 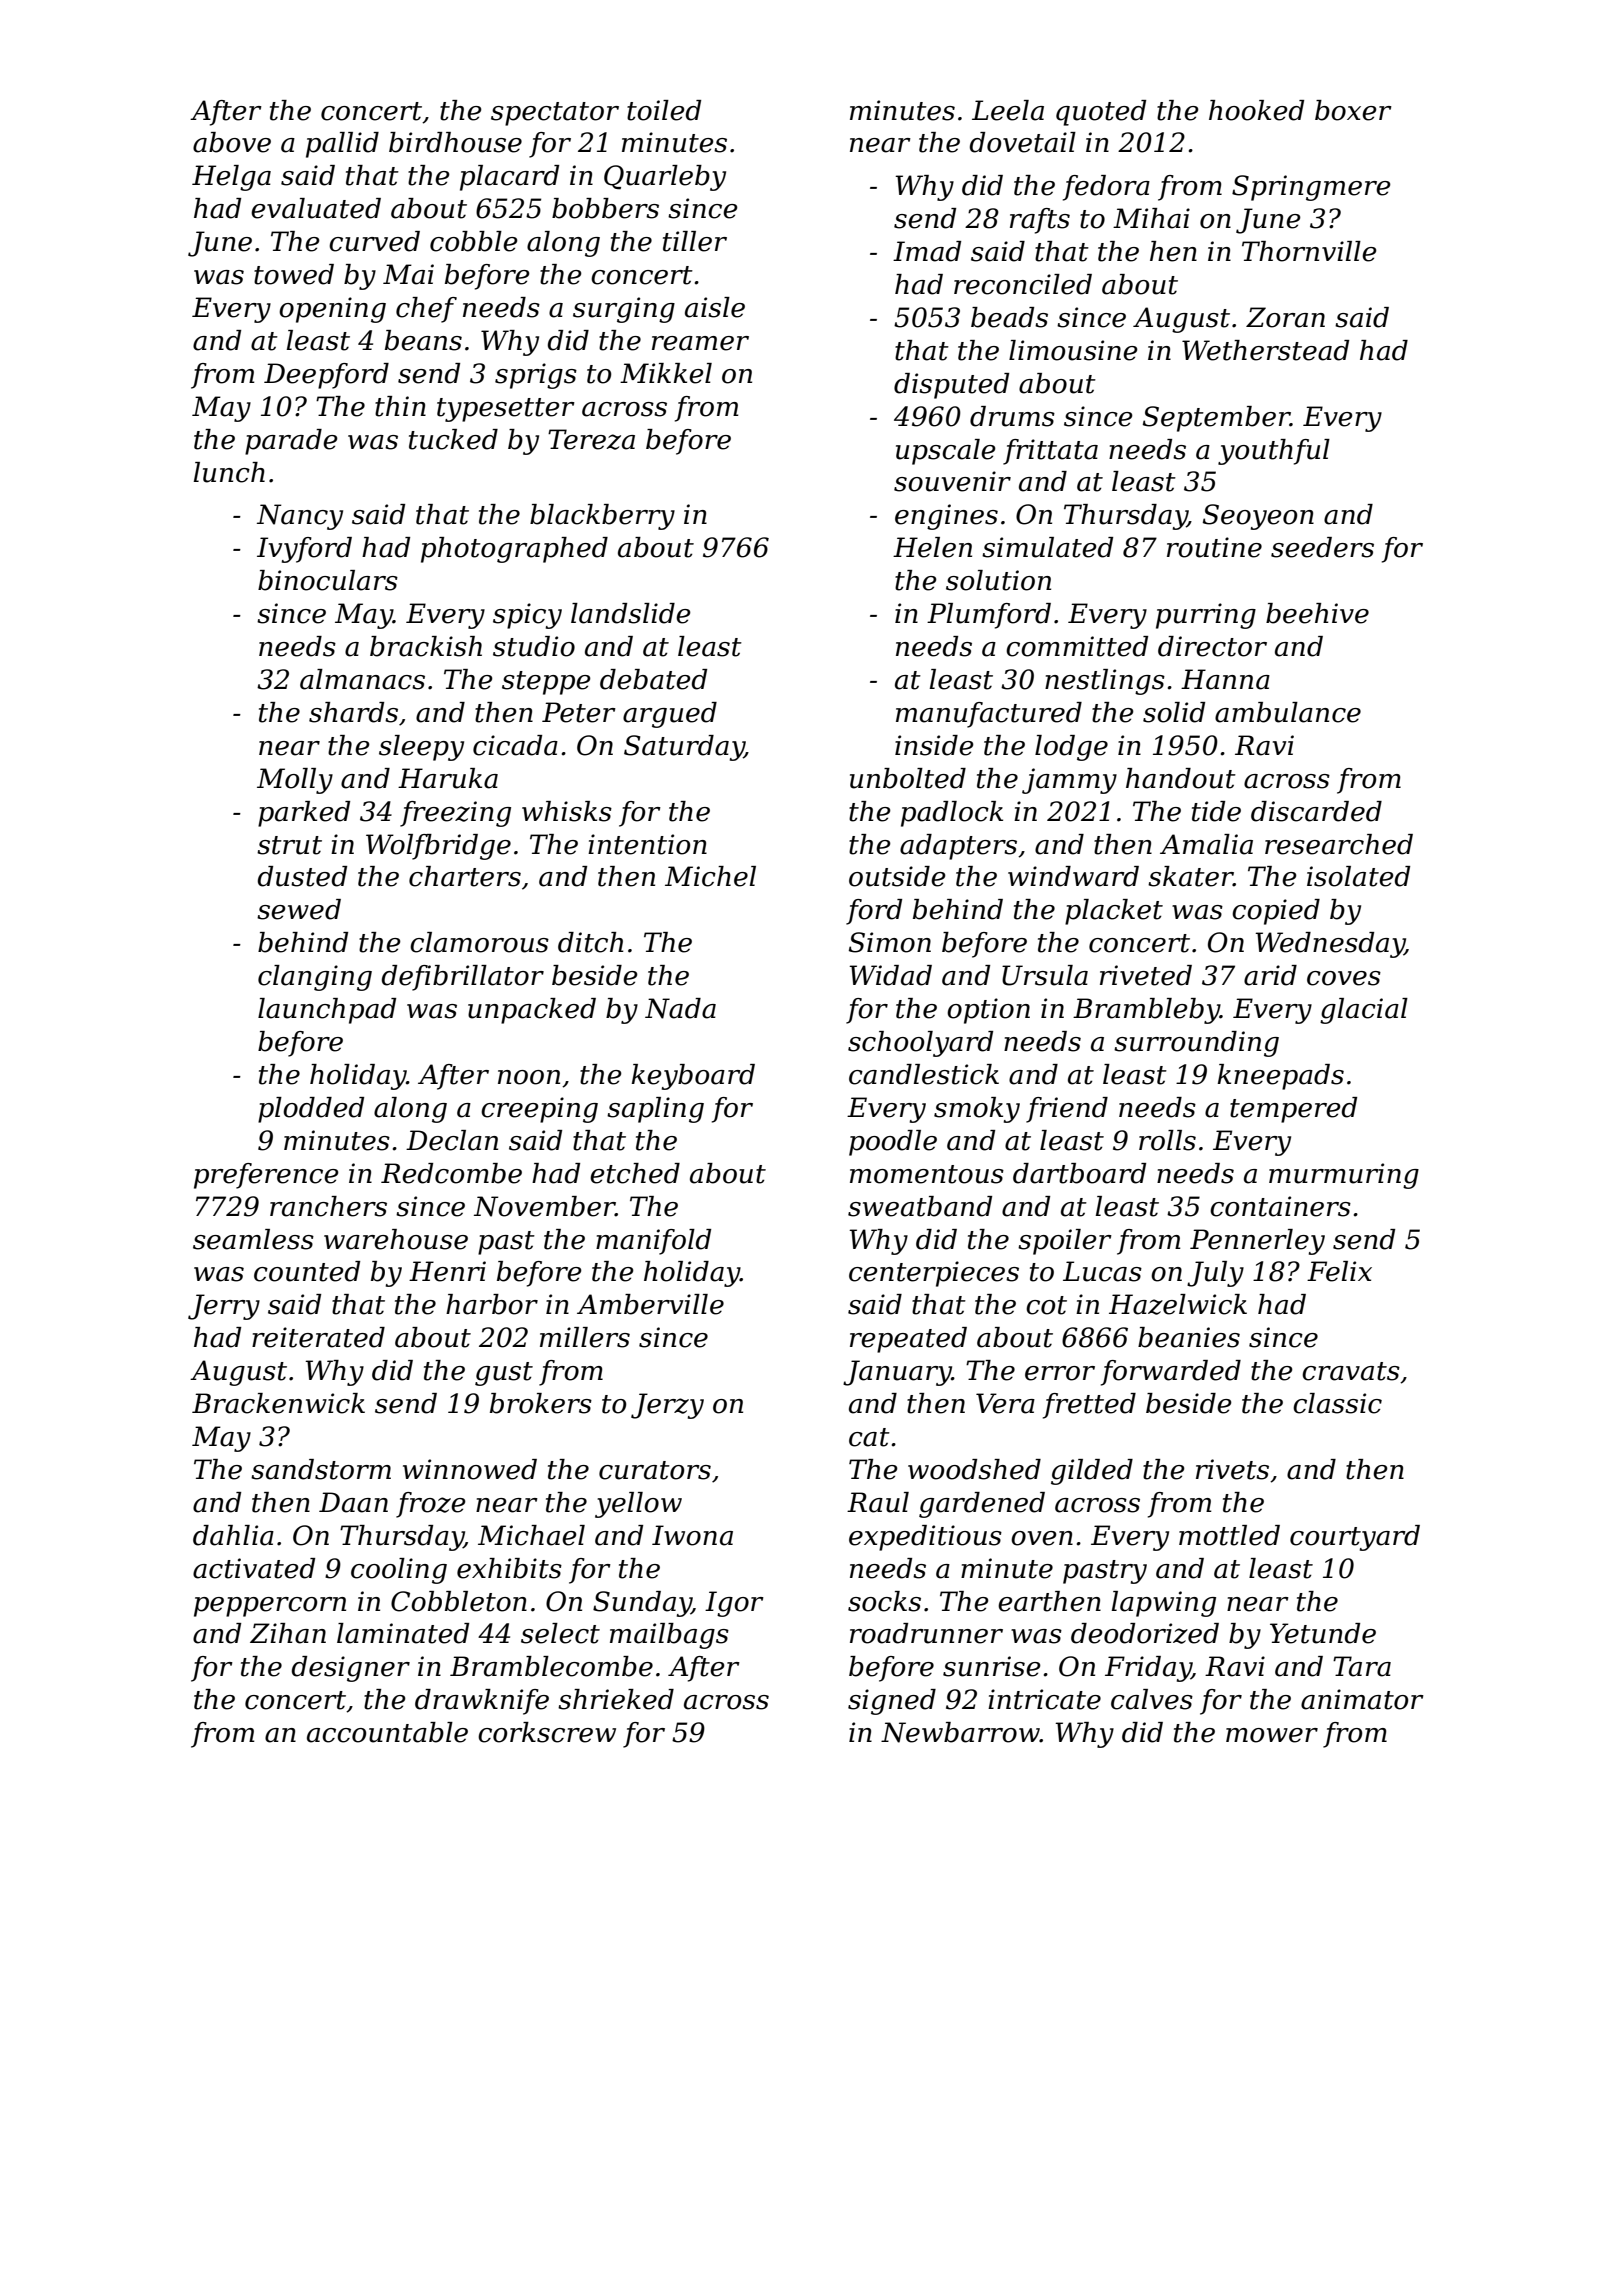 What do you see at coordinates (387, 1732) in the image?
I see `accountable` at bounding box center [387, 1732].
